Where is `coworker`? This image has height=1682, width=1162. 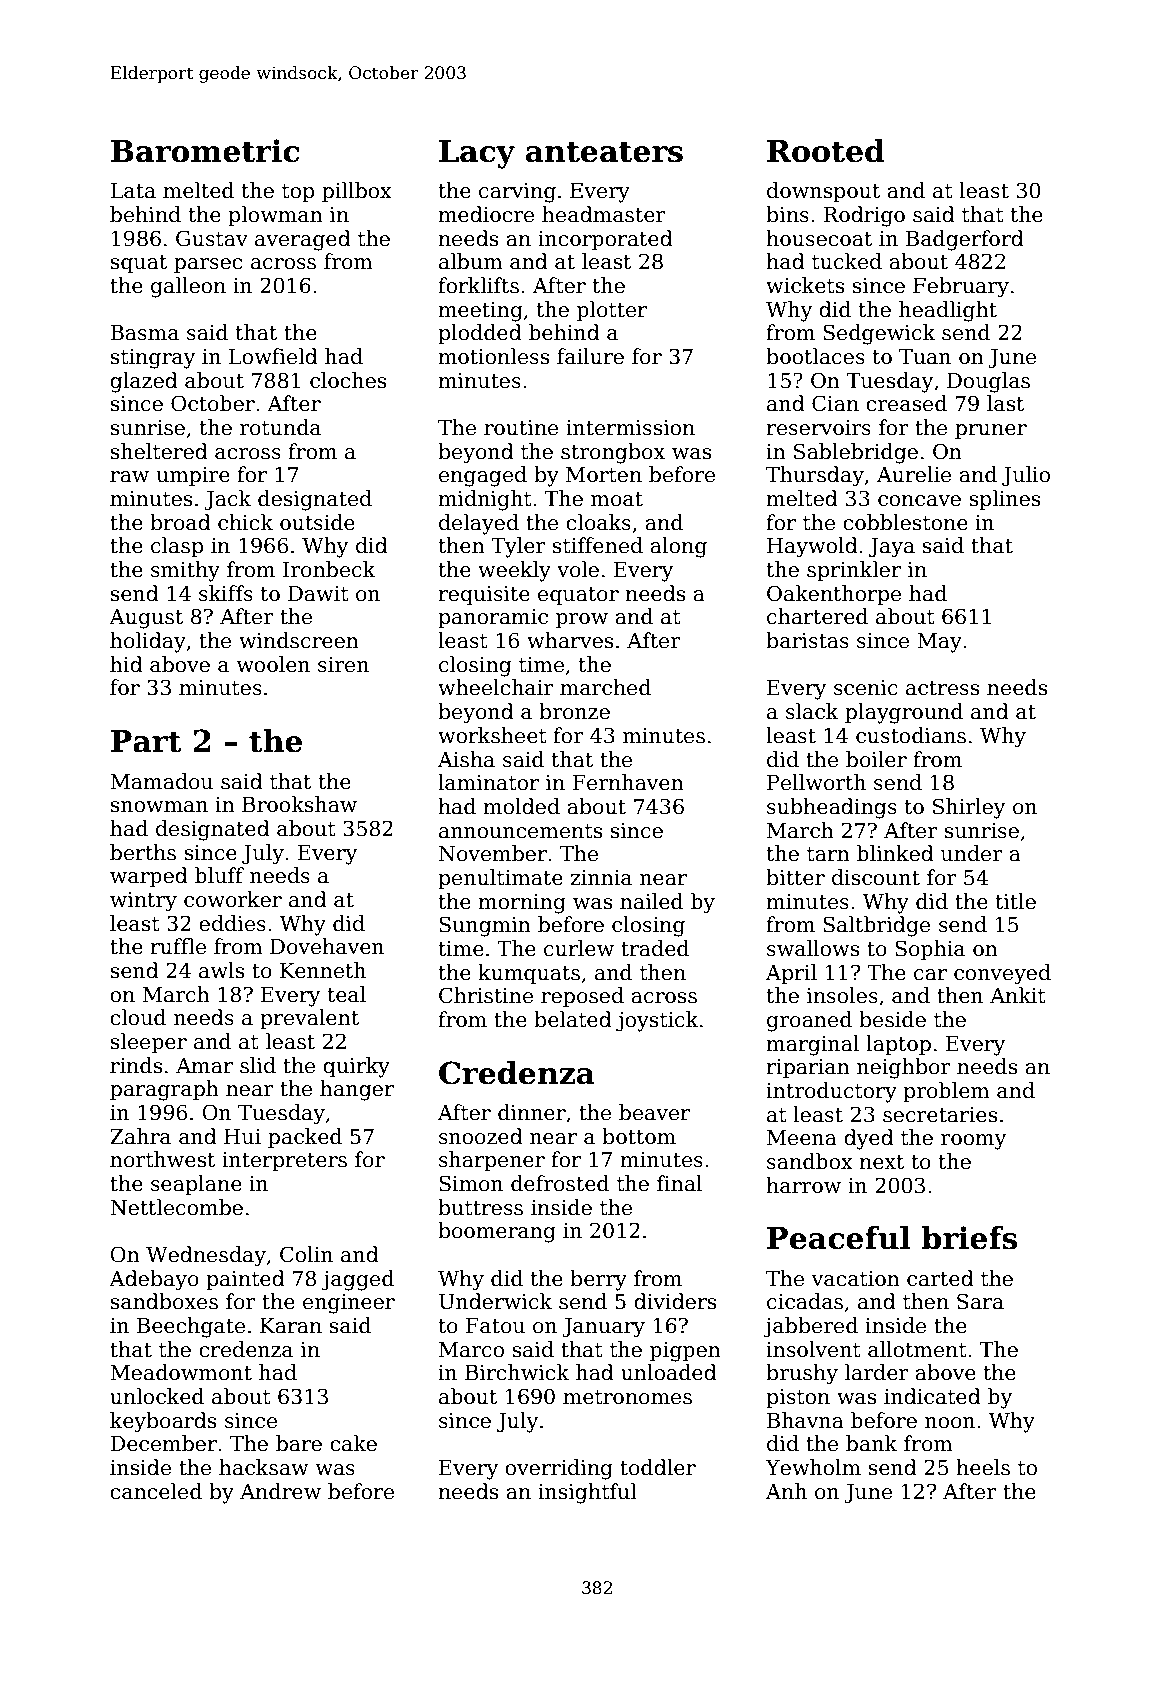
coworker is located at coordinates (233, 899).
